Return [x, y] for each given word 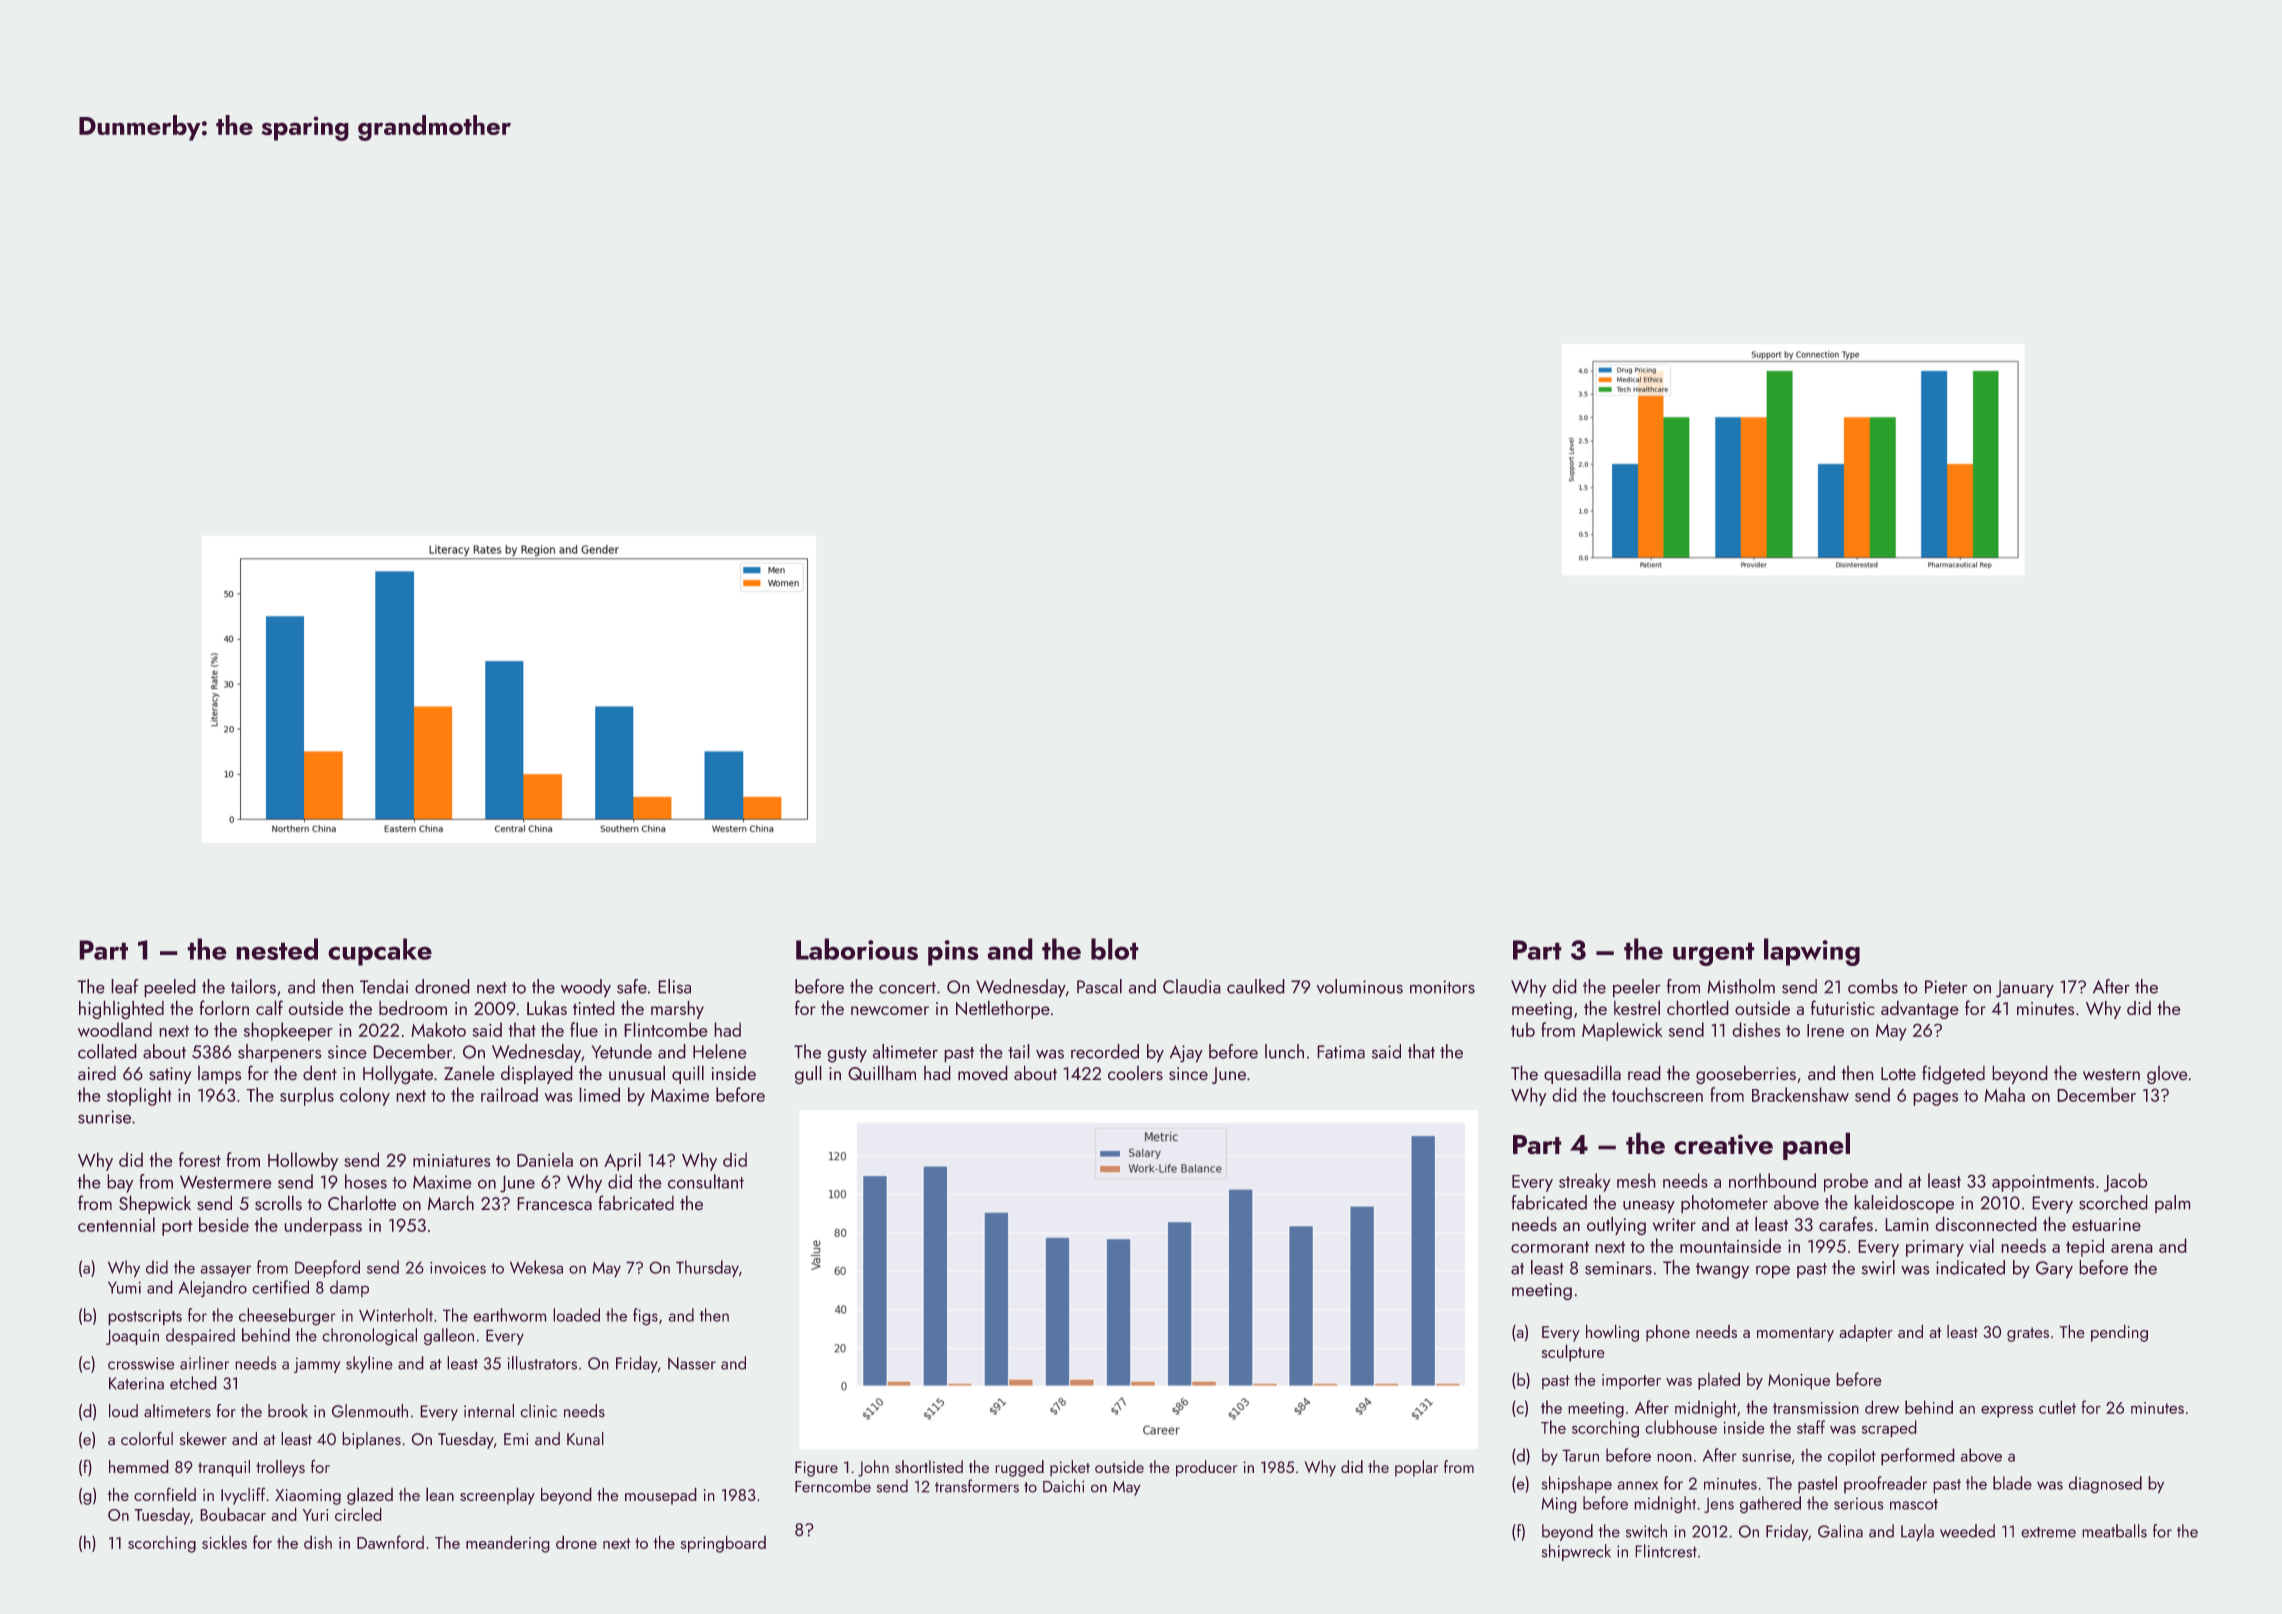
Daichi [1063, 1486]
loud [123, 1411]
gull [808, 1075]
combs [1873, 986]
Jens [1719, 1505]
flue [584, 1029]
